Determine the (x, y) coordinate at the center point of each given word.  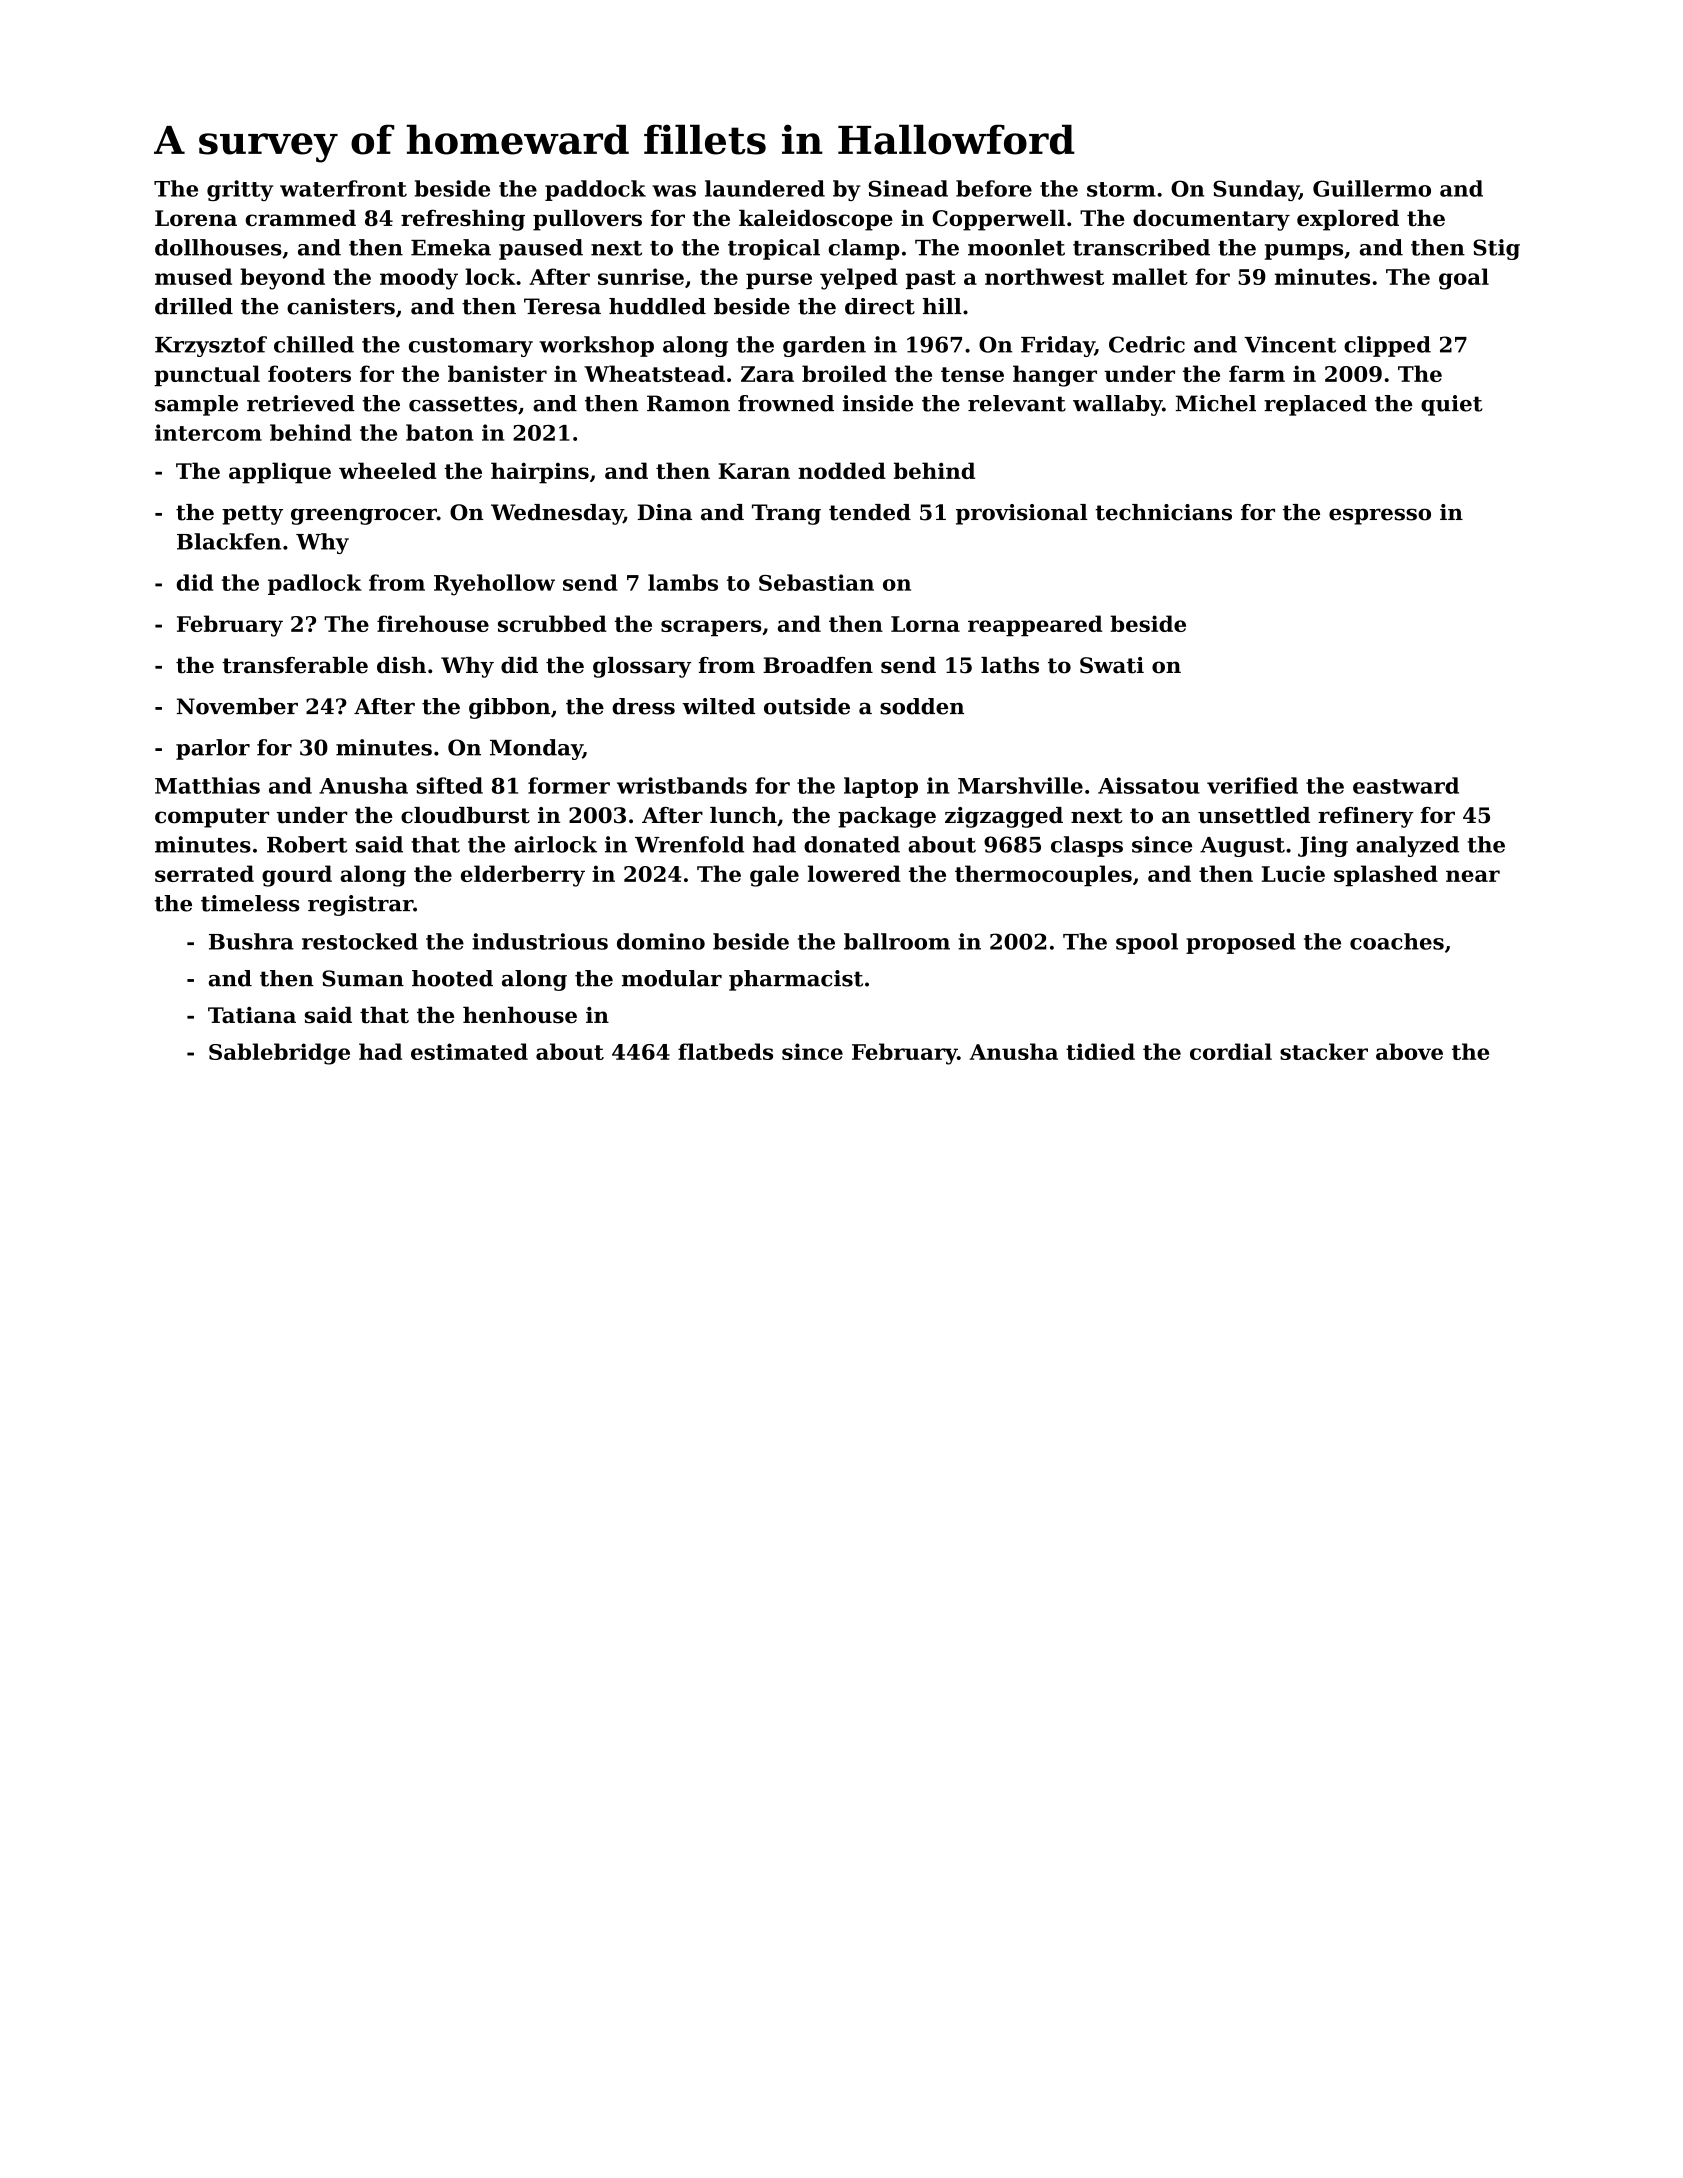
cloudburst (465, 815)
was (674, 191)
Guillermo (1372, 188)
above (1409, 1051)
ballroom (897, 941)
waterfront (343, 188)
